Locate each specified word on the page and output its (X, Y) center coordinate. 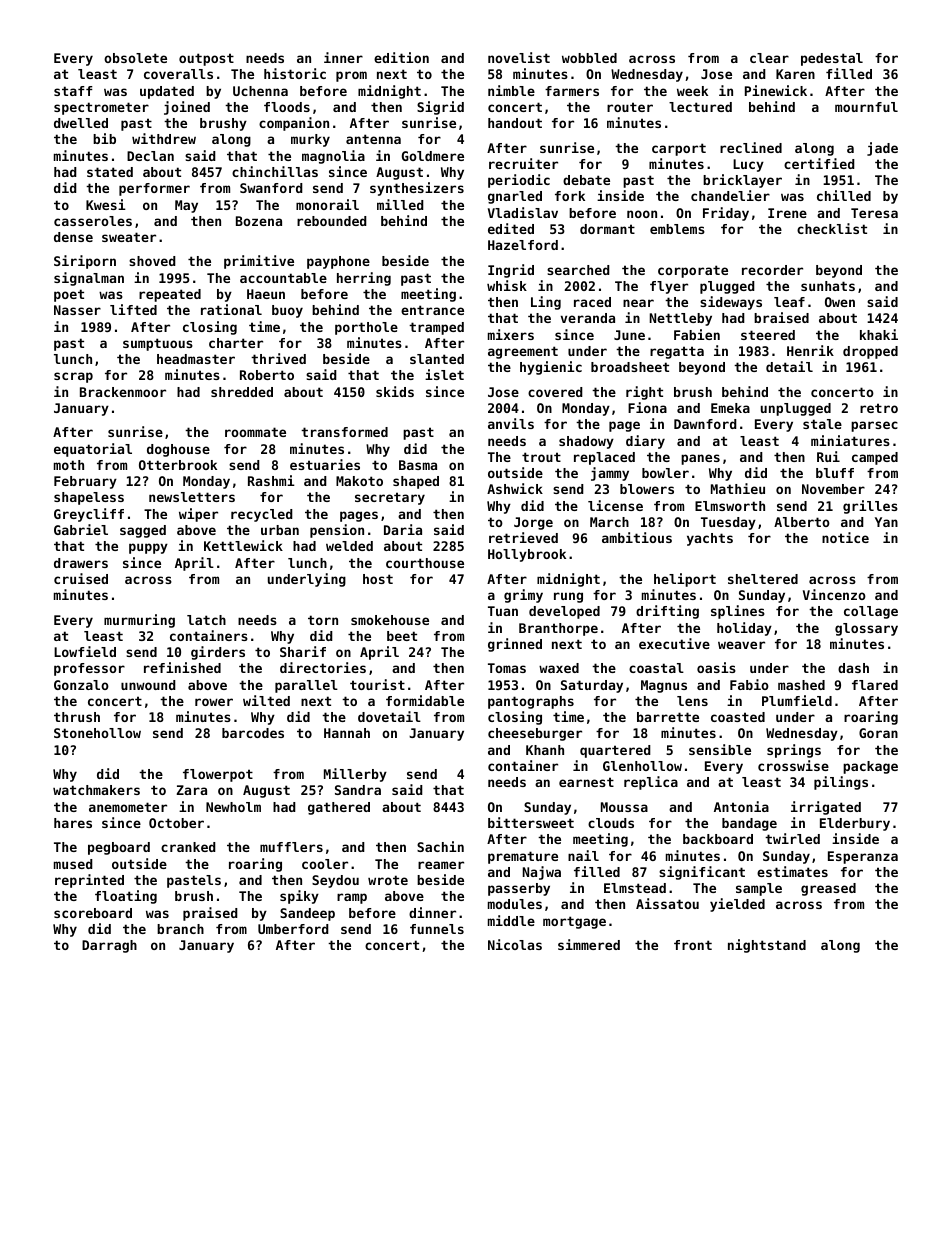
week (692, 91)
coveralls (178, 74)
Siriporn (85, 262)
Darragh (109, 946)
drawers (81, 563)
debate (586, 180)
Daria (403, 529)
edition (401, 57)
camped (875, 458)
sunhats (828, 286)
